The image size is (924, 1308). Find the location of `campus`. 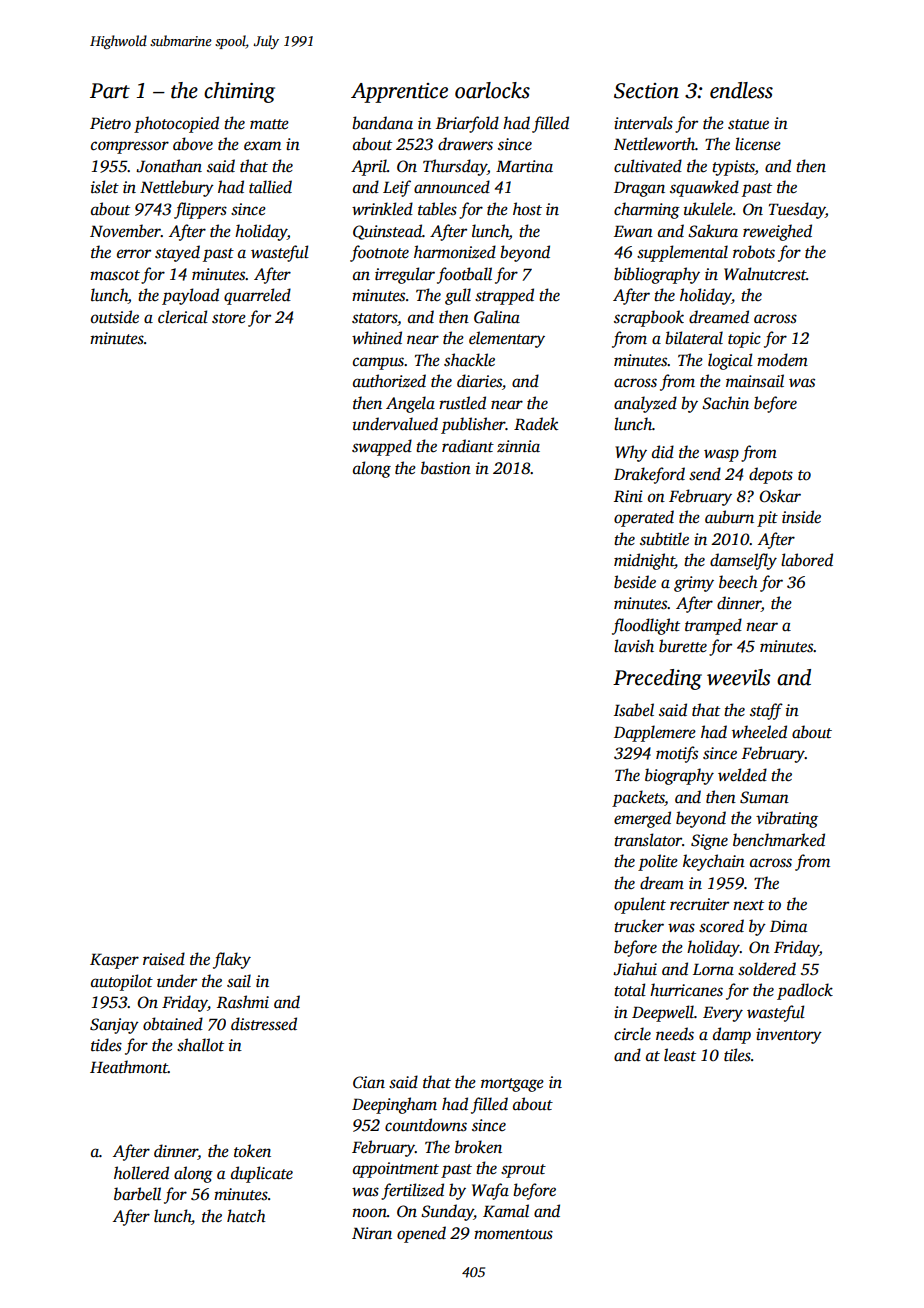

campus is located at coordinates (378, 363).
